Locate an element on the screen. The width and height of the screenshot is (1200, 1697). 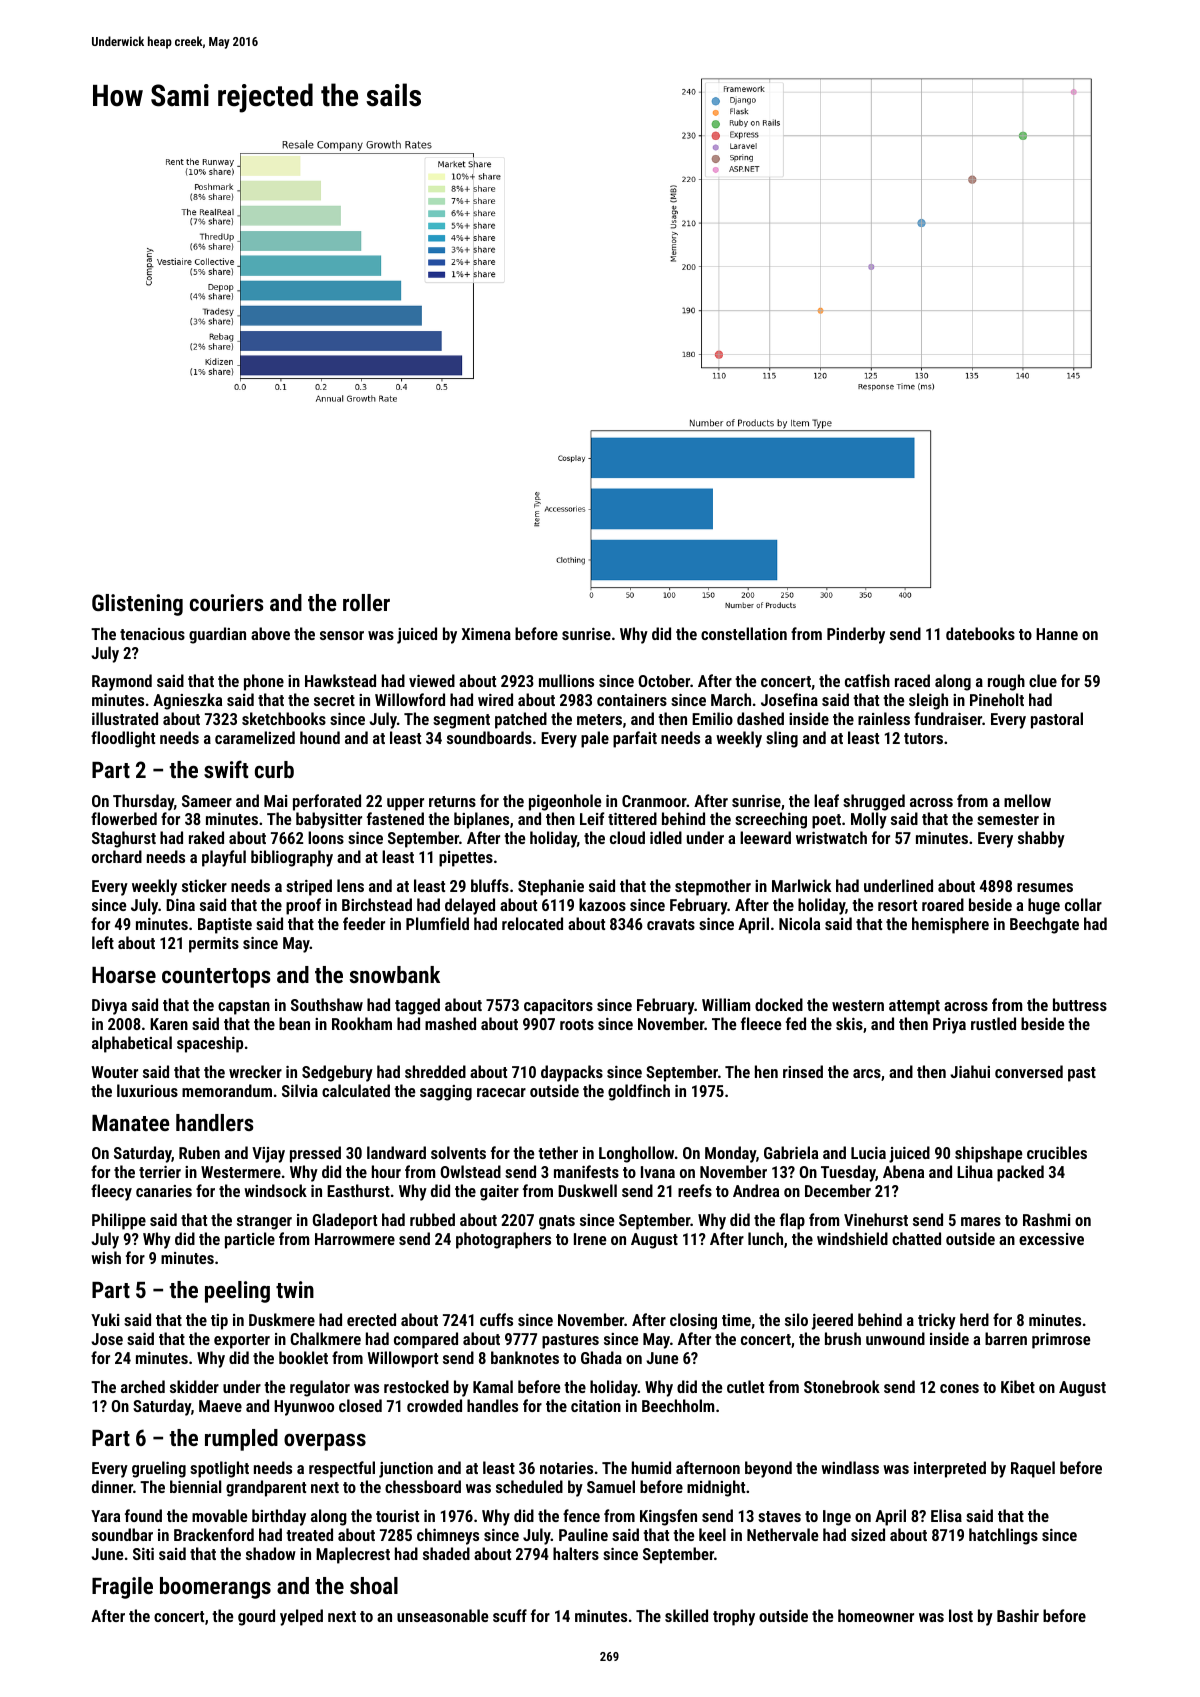
Glistening is located at coordinates (137, 605).
